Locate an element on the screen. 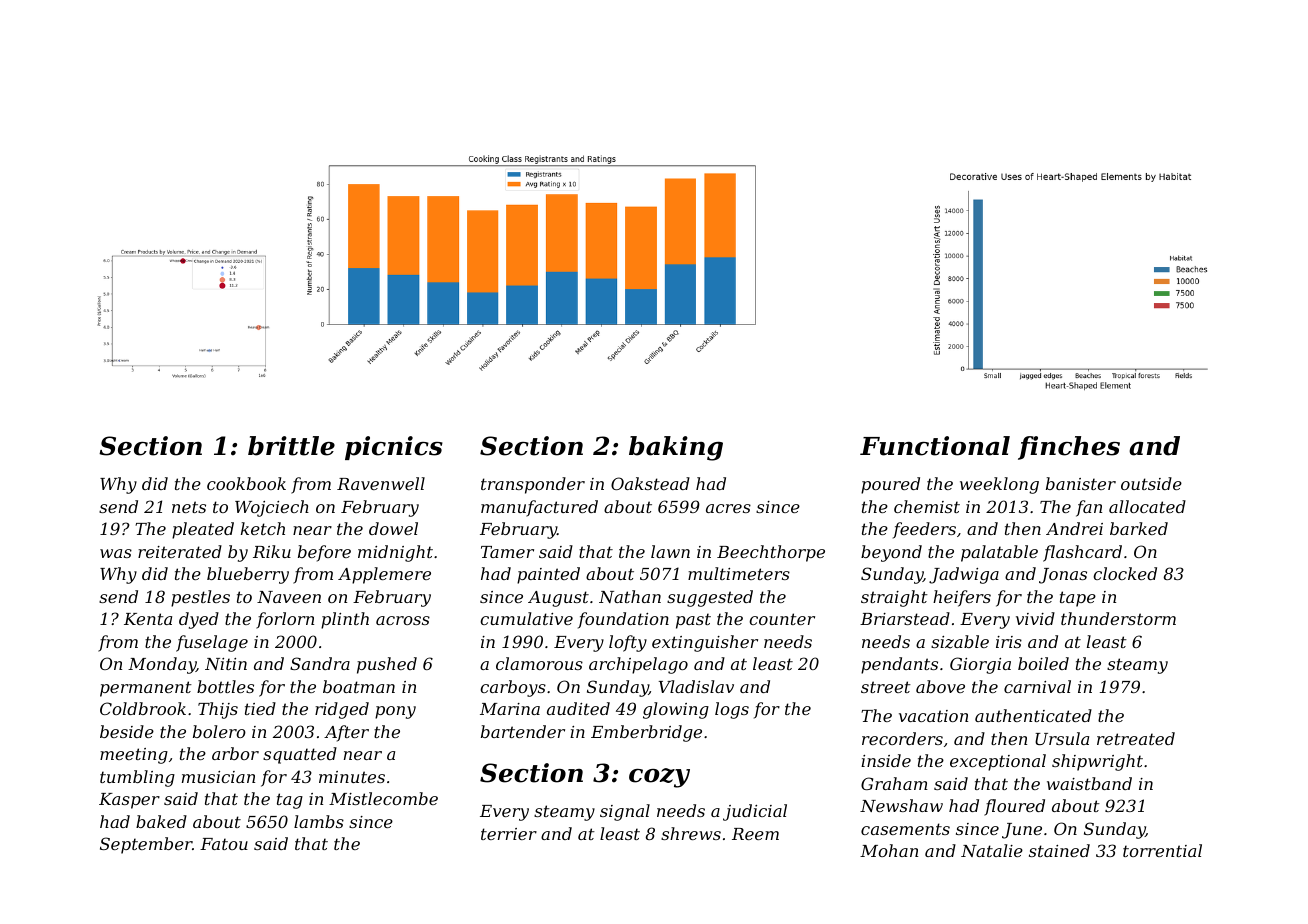 The image size is (1308, 924). outside is located at coordinates (1151, 483).
